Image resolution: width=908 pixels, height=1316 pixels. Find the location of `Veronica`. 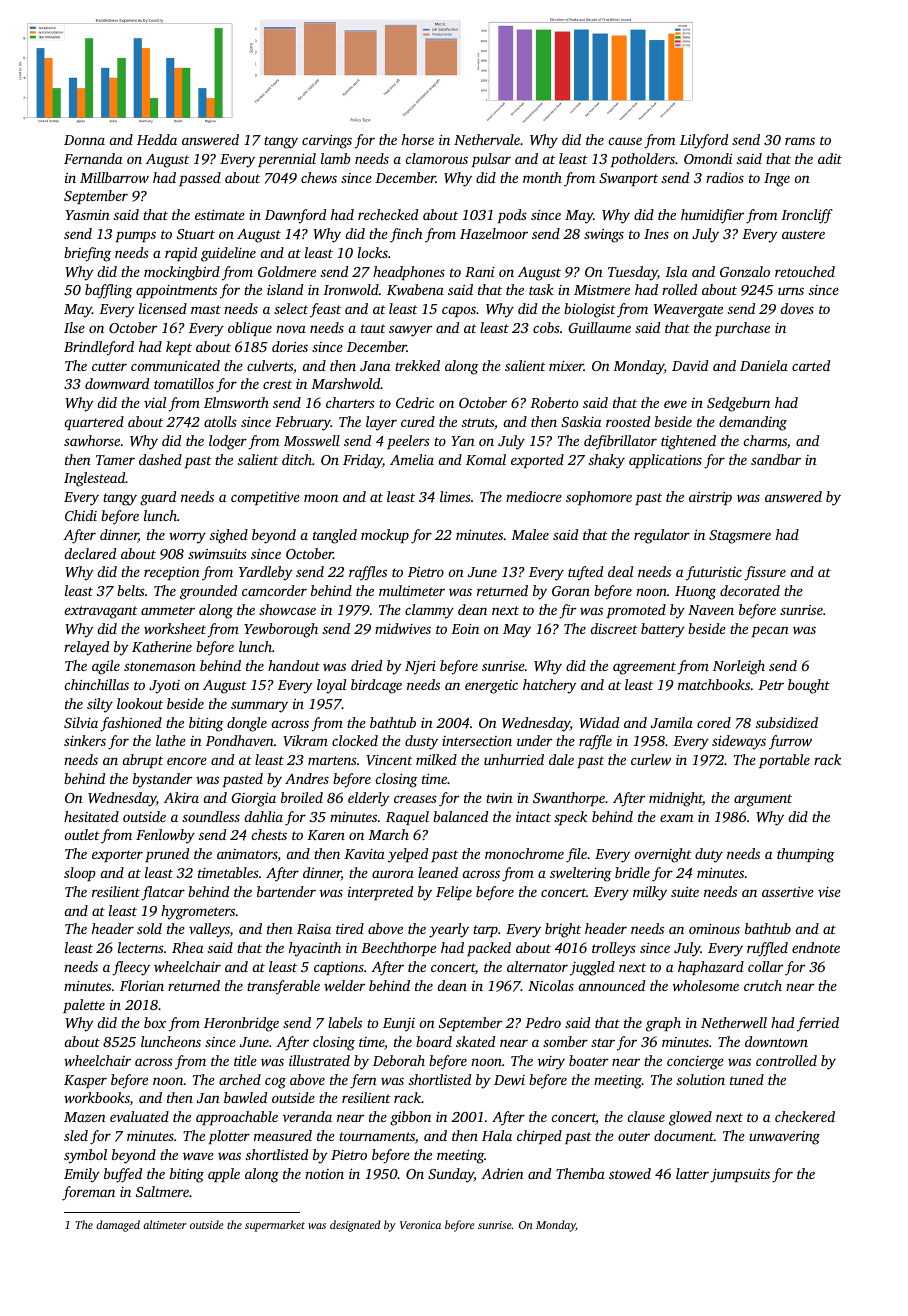

Veronica is located at coordinates (420, 1225).
